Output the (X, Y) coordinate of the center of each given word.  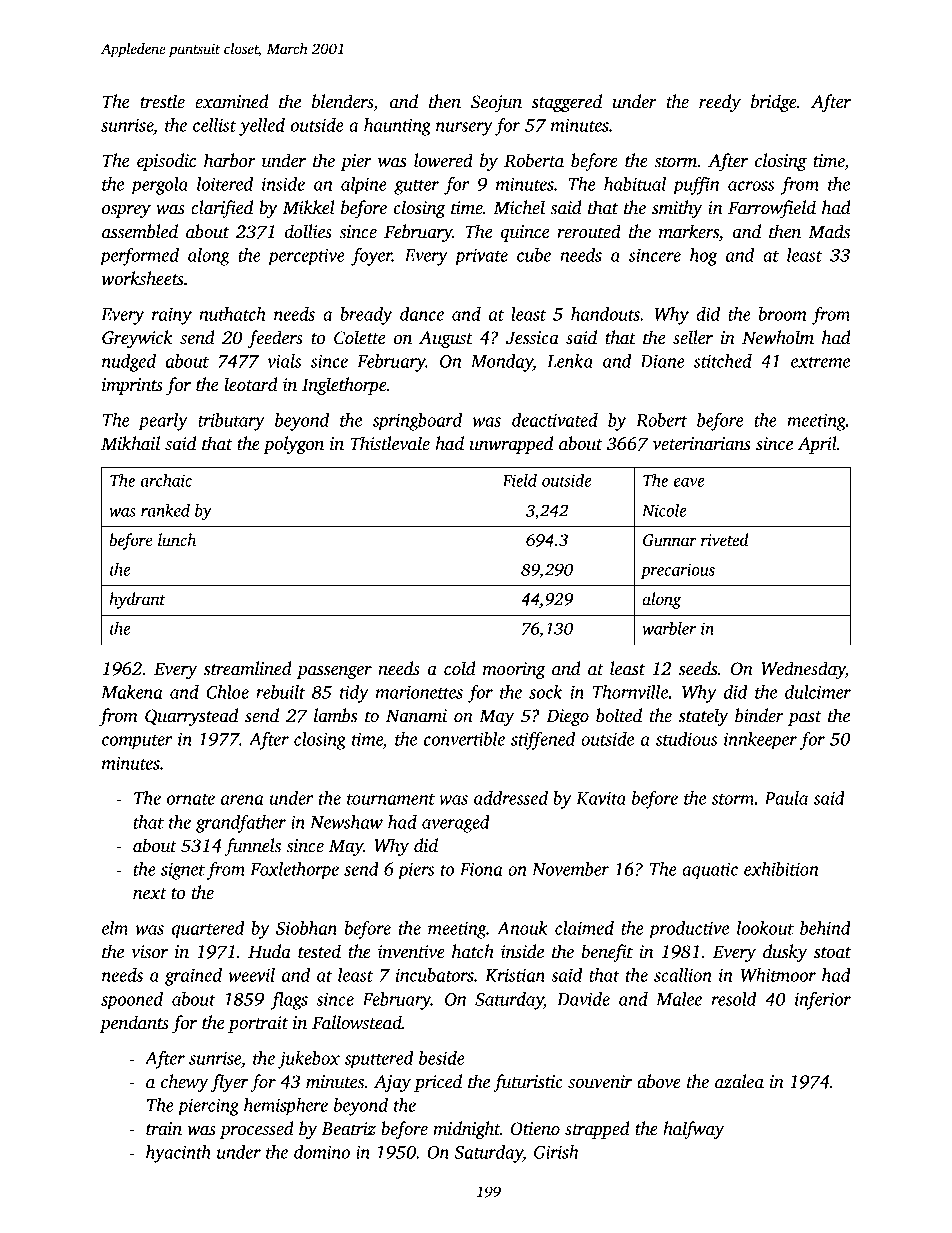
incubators (434, 975)
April (817, 445)
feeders (275, 339)
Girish (556, 1152)
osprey (126, 211)
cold (460, 668)
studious (686, 739)
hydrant (137, 600)
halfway (694, 1130)
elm (115, 928)
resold (733, 999)
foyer (371, 257)
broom (782, 314)
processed (257, 1130)
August (446, 339)
